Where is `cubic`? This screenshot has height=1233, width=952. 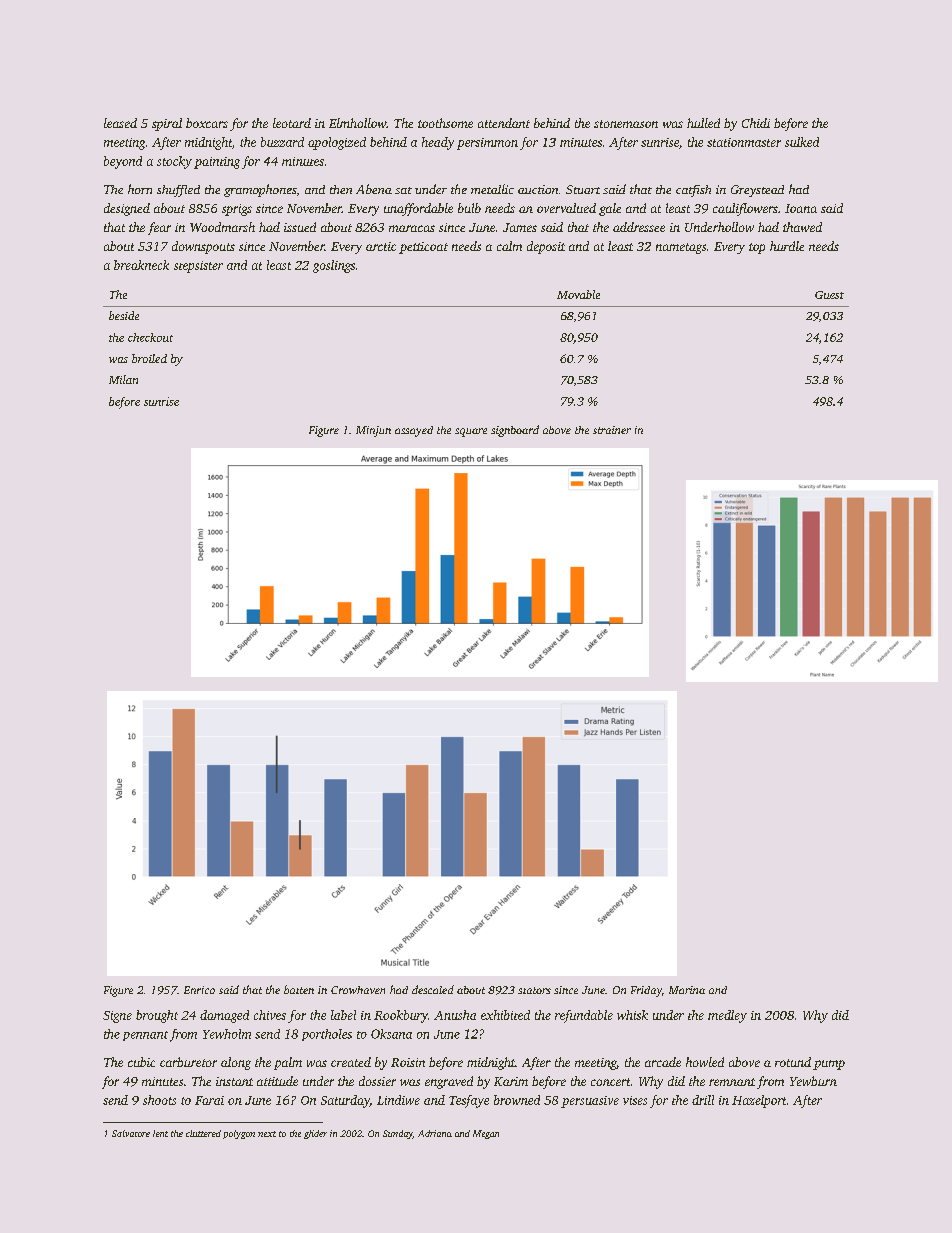 cubic is located at coordinates (141, 1062).
